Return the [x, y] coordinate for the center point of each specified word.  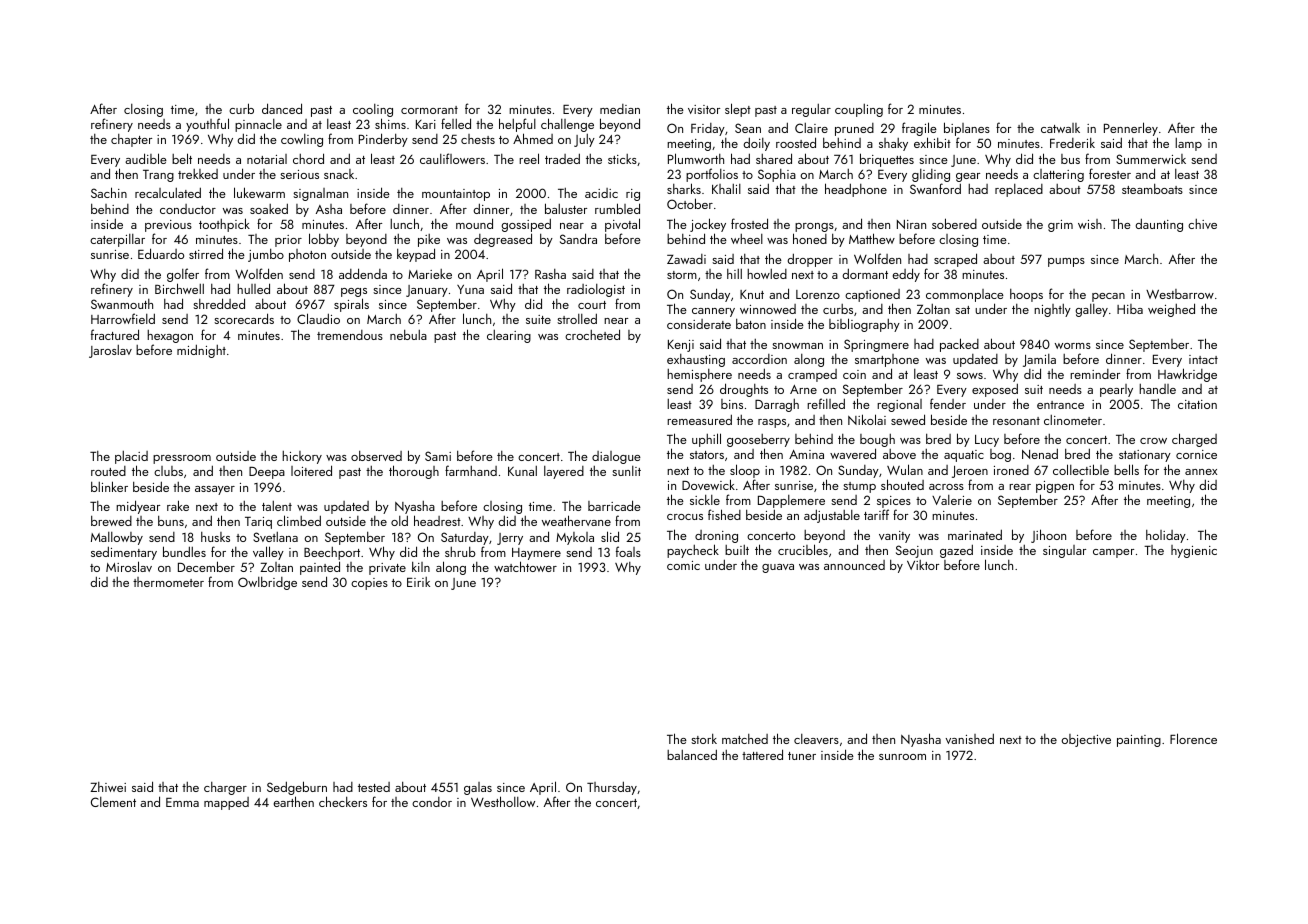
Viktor [923, 565]
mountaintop [456, 195]
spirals [351, 305]
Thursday [612, 788]
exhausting [696, 360]
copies [369, 584]
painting [1139, 741]
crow [1153, 441]
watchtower [525, 566]
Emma [182, 802]
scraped [955, 260]
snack [339, 174]
